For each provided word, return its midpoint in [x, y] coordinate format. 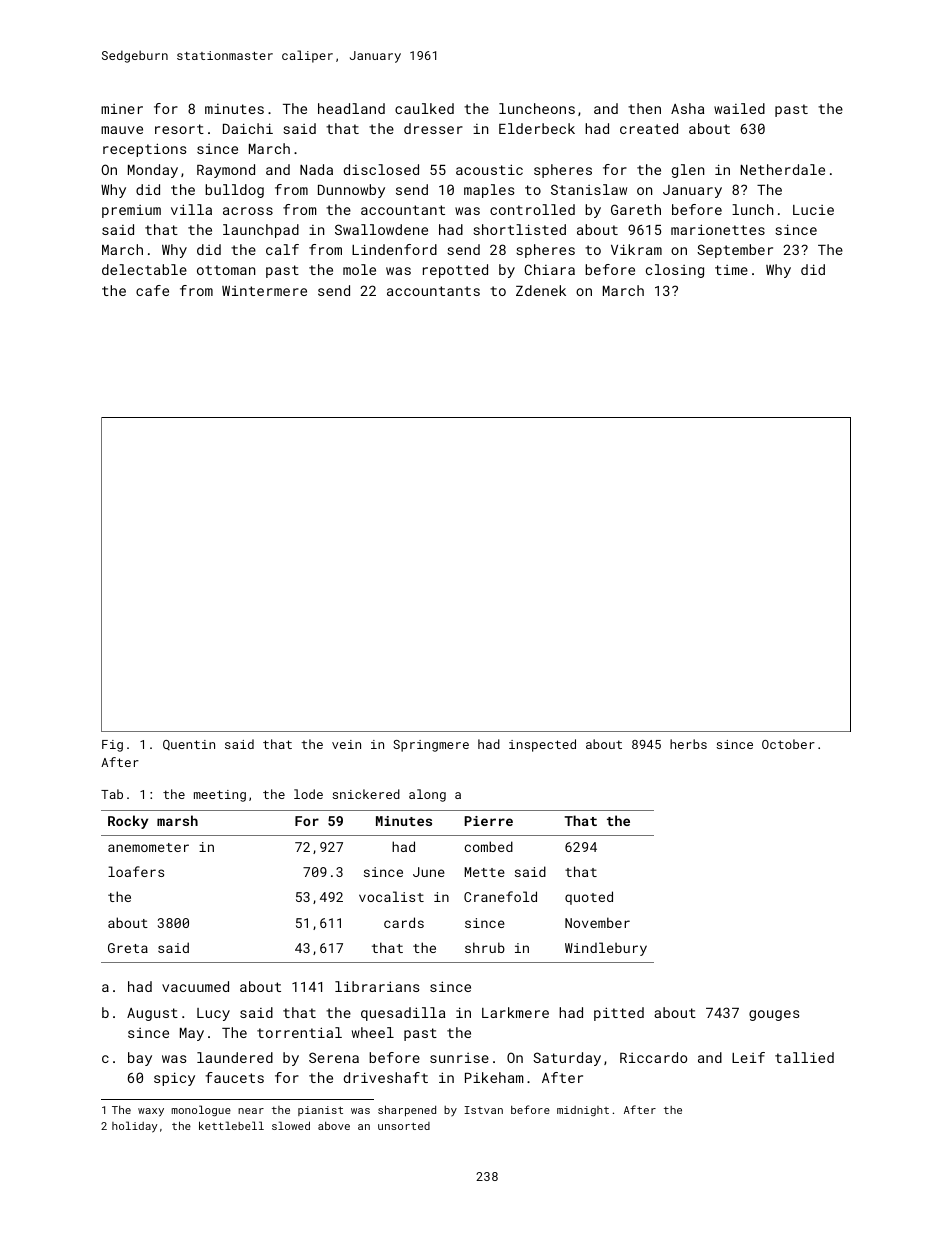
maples [489, 191]
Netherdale [783, 169]
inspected [542, 745]
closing [675, 271]
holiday [135, 1127]
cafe [152, 290]
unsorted [404, 1126]
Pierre [489, 821]
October [788, 744]
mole [359, 269]
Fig [112, 746]
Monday [153, 171]
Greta [128, 948]
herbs [688, 744]
